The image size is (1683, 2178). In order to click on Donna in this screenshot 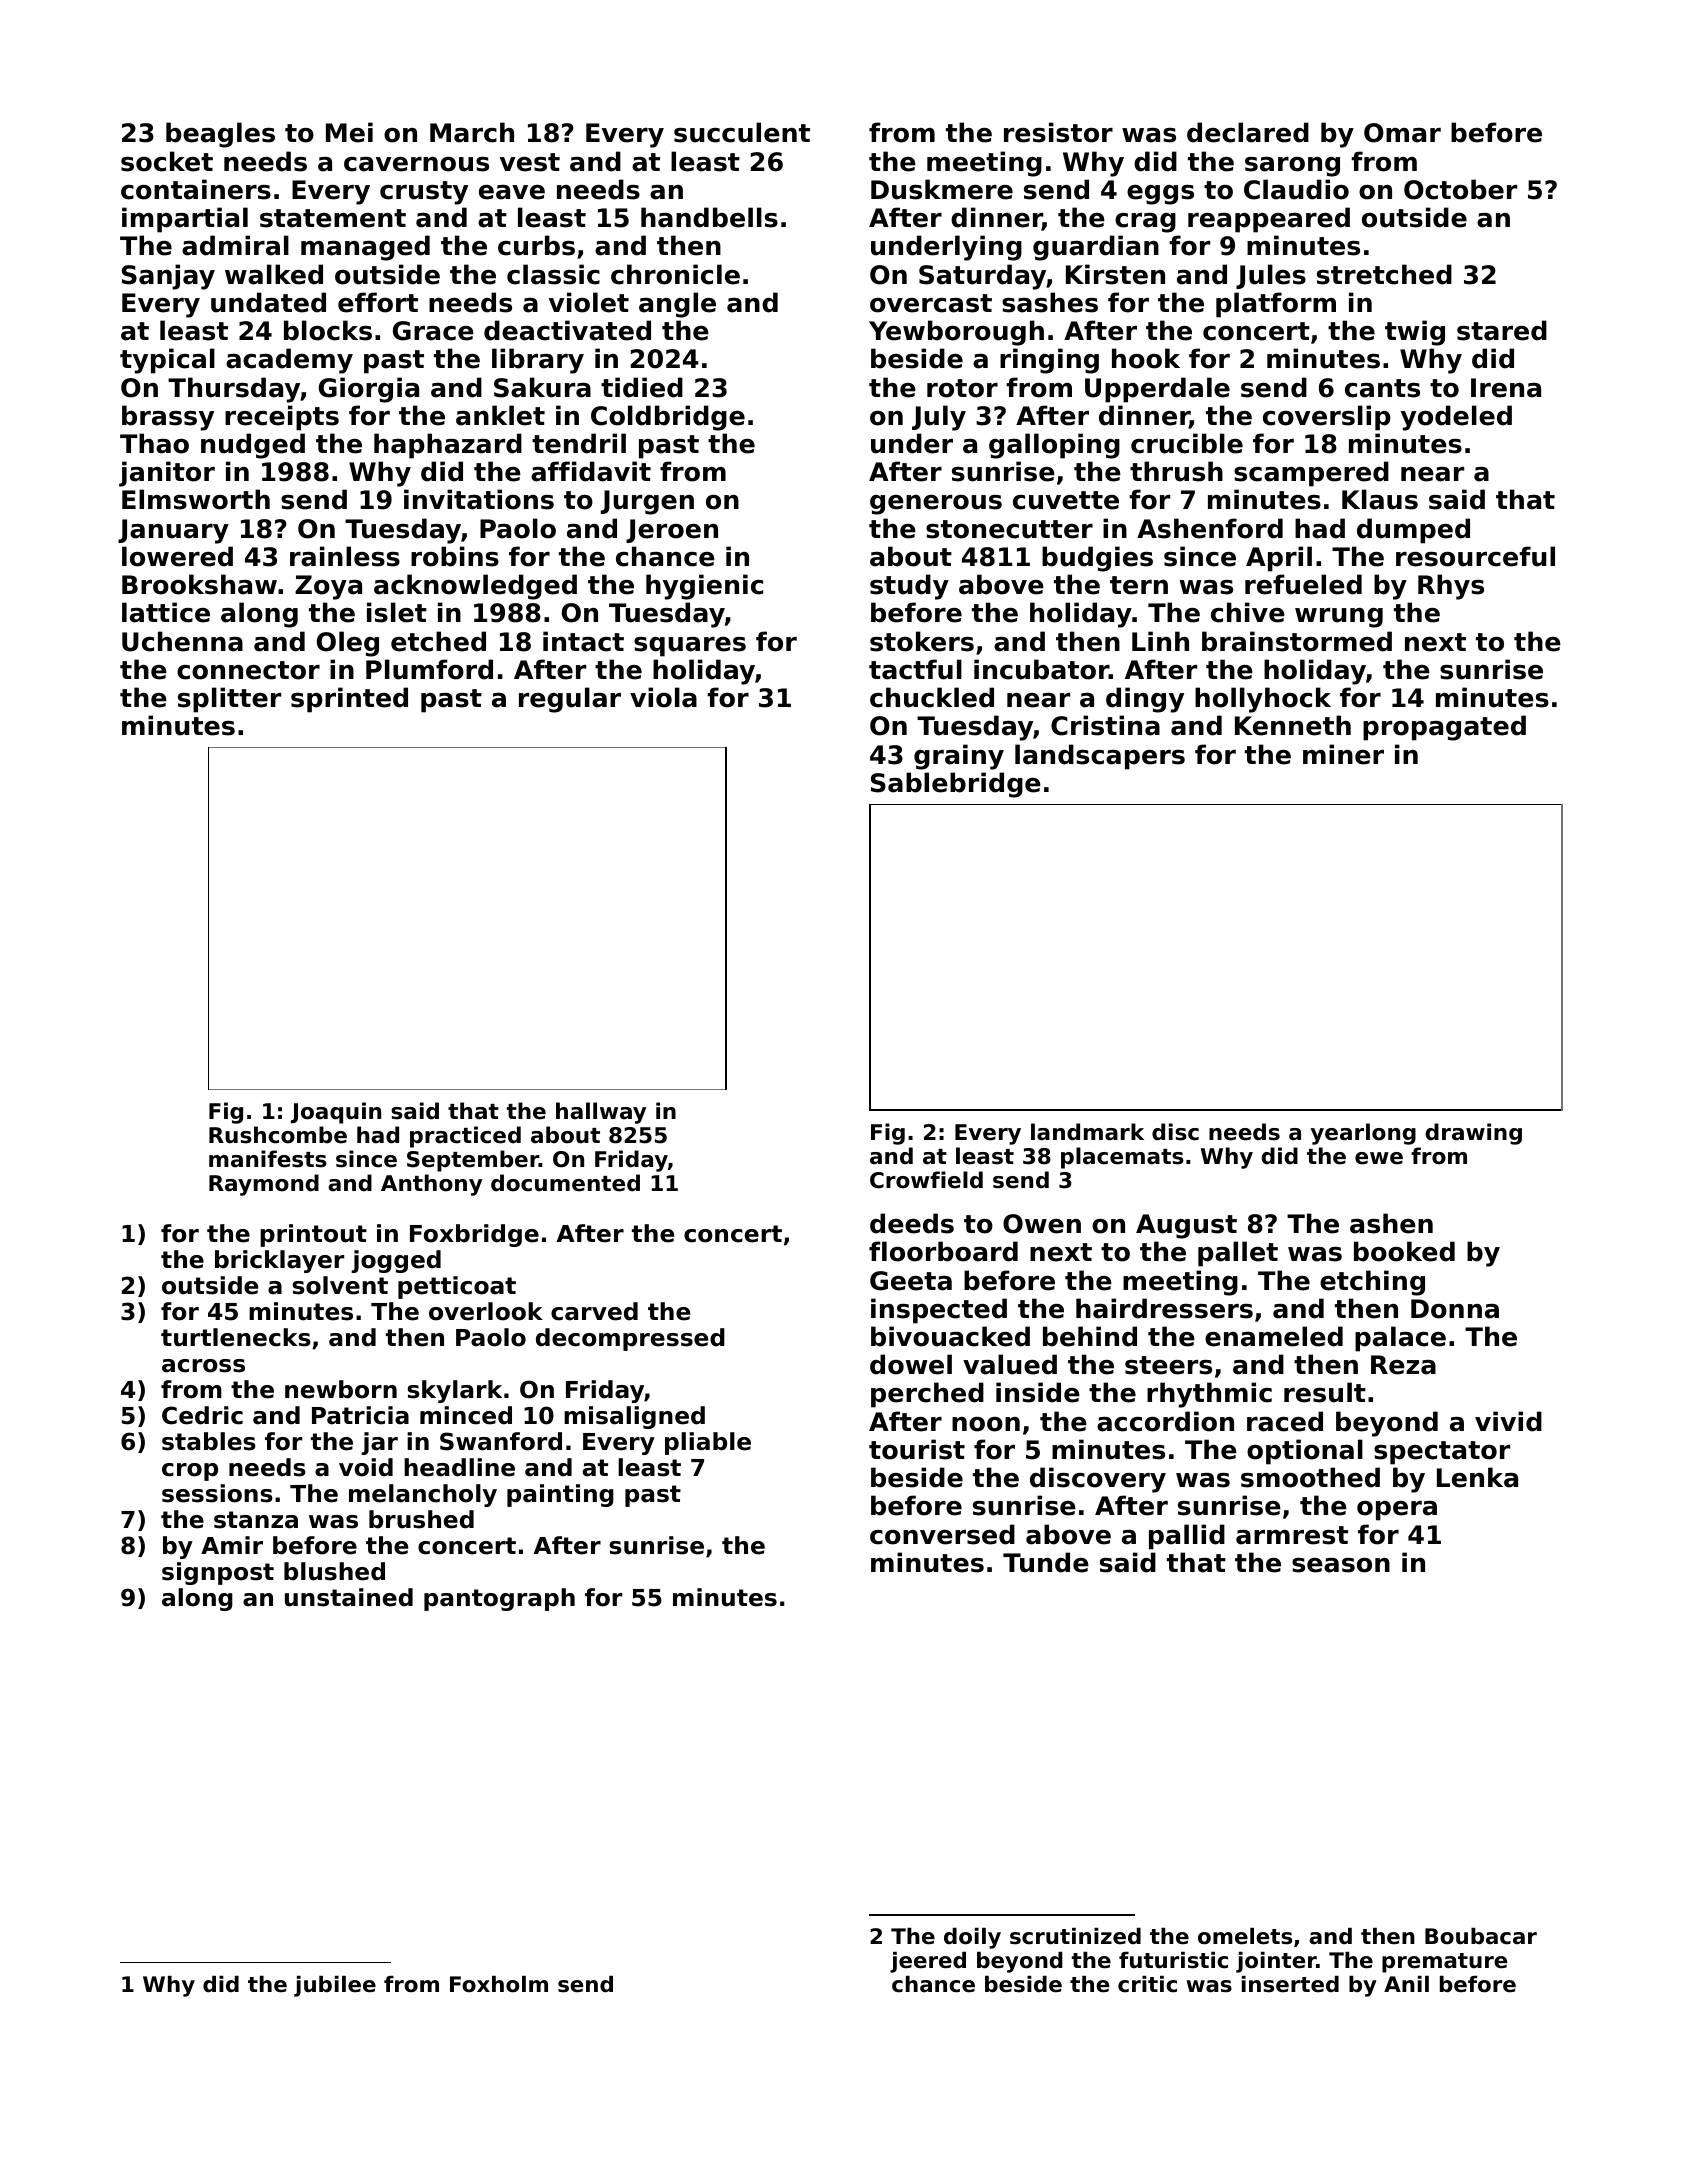, I will do `click(1455, 1309)`.
